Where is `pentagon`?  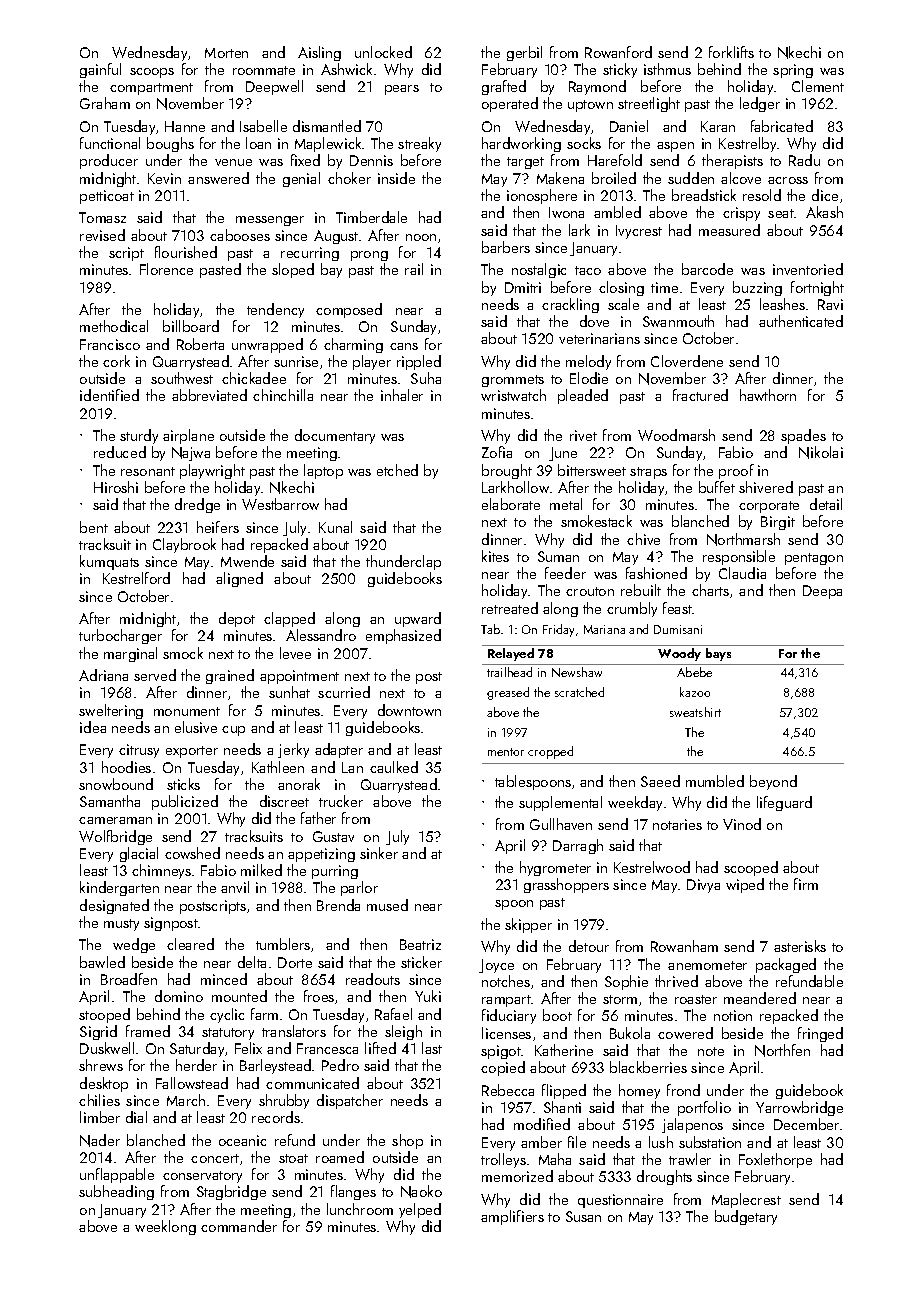
pentagon is located at coordinates (814, 559).
